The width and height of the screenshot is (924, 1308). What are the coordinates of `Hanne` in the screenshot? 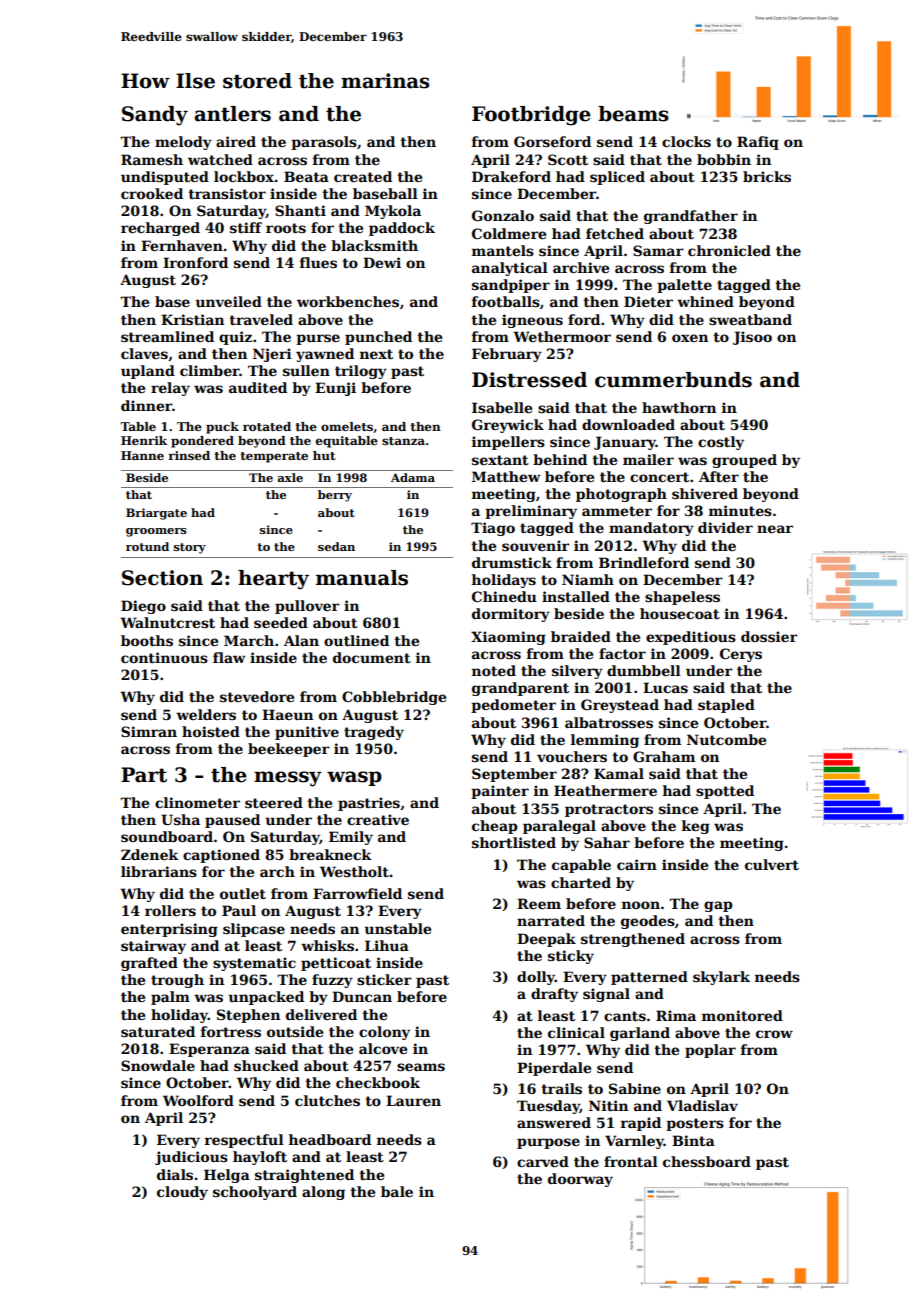 It's located at (142, 455).
